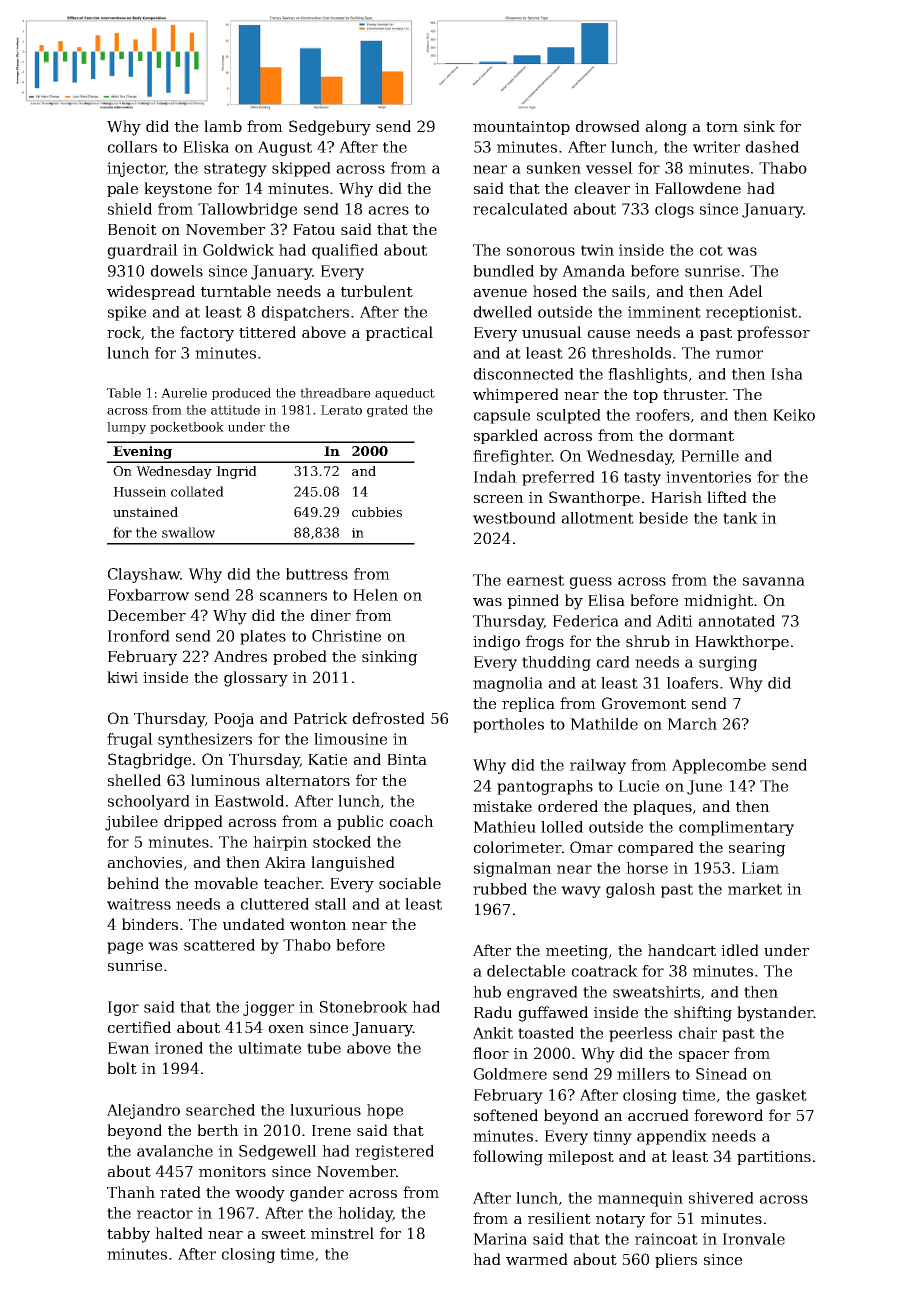 This document has height=1308, width=924. I want to click on widespread, so click(151, 292).
